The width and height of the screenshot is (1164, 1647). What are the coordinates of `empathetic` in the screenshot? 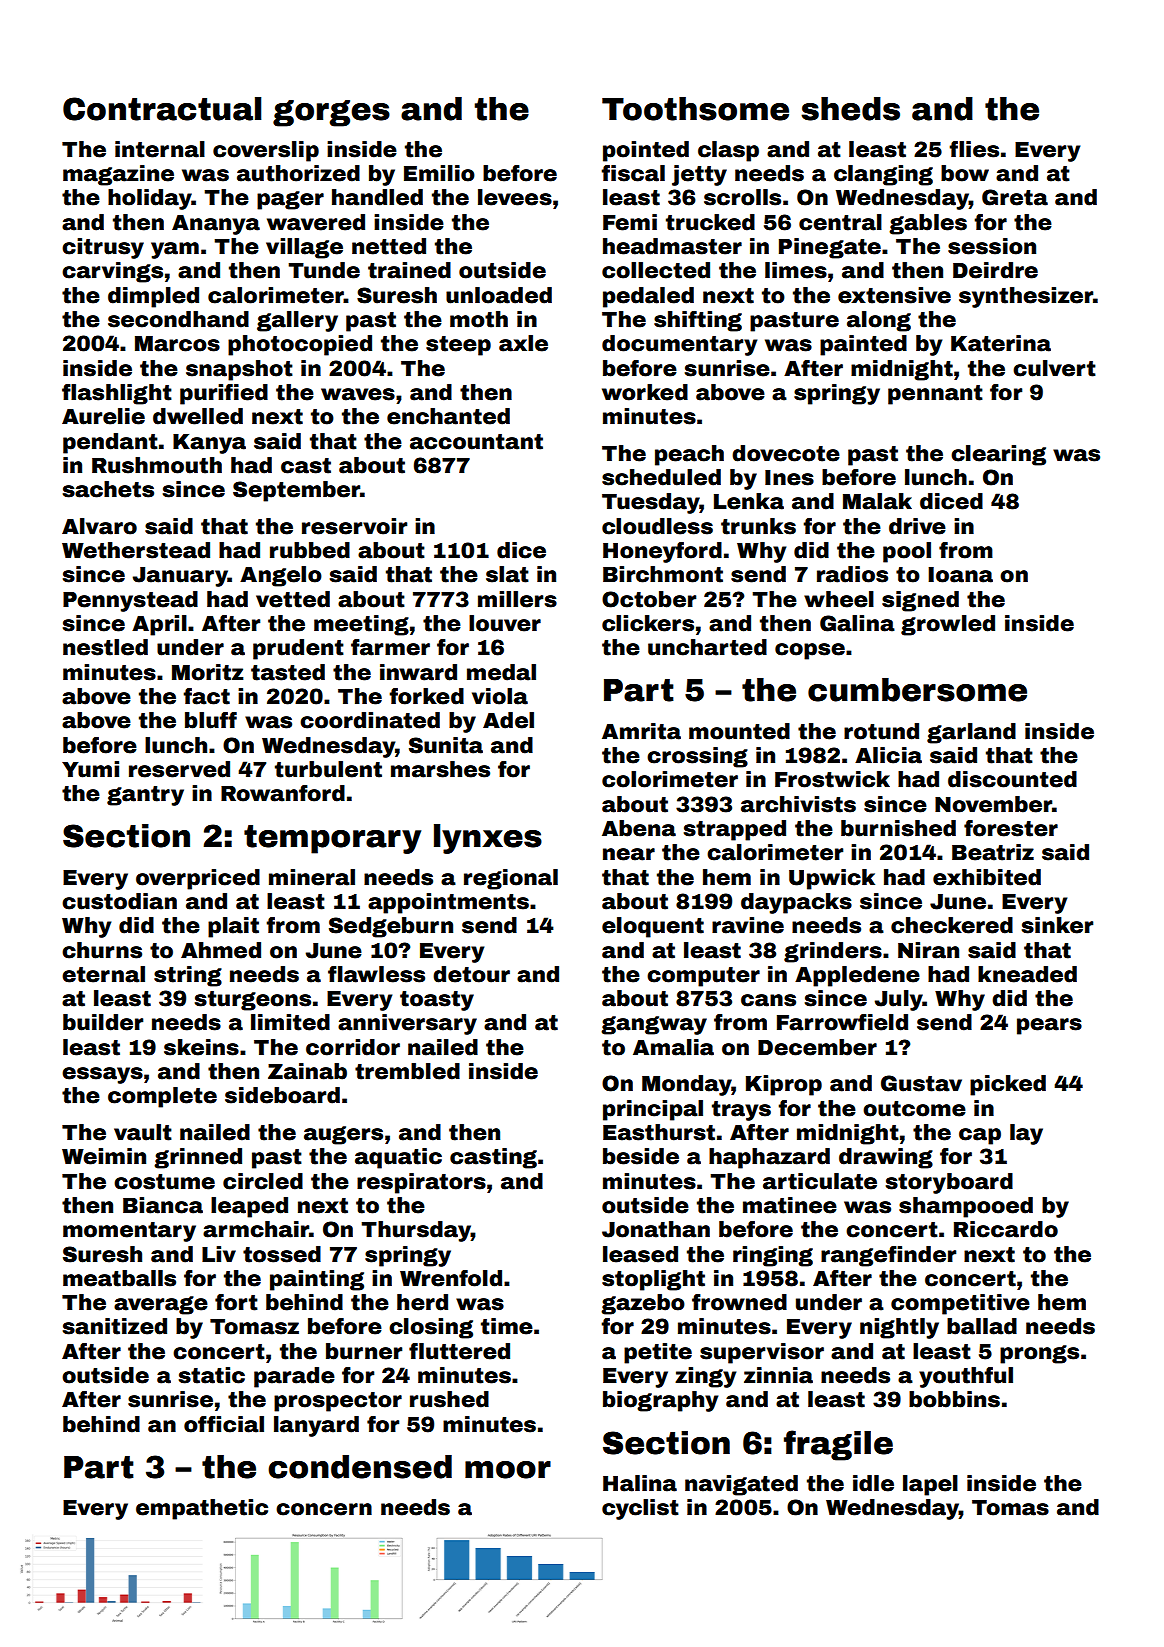 It's located at (202, 1509).
